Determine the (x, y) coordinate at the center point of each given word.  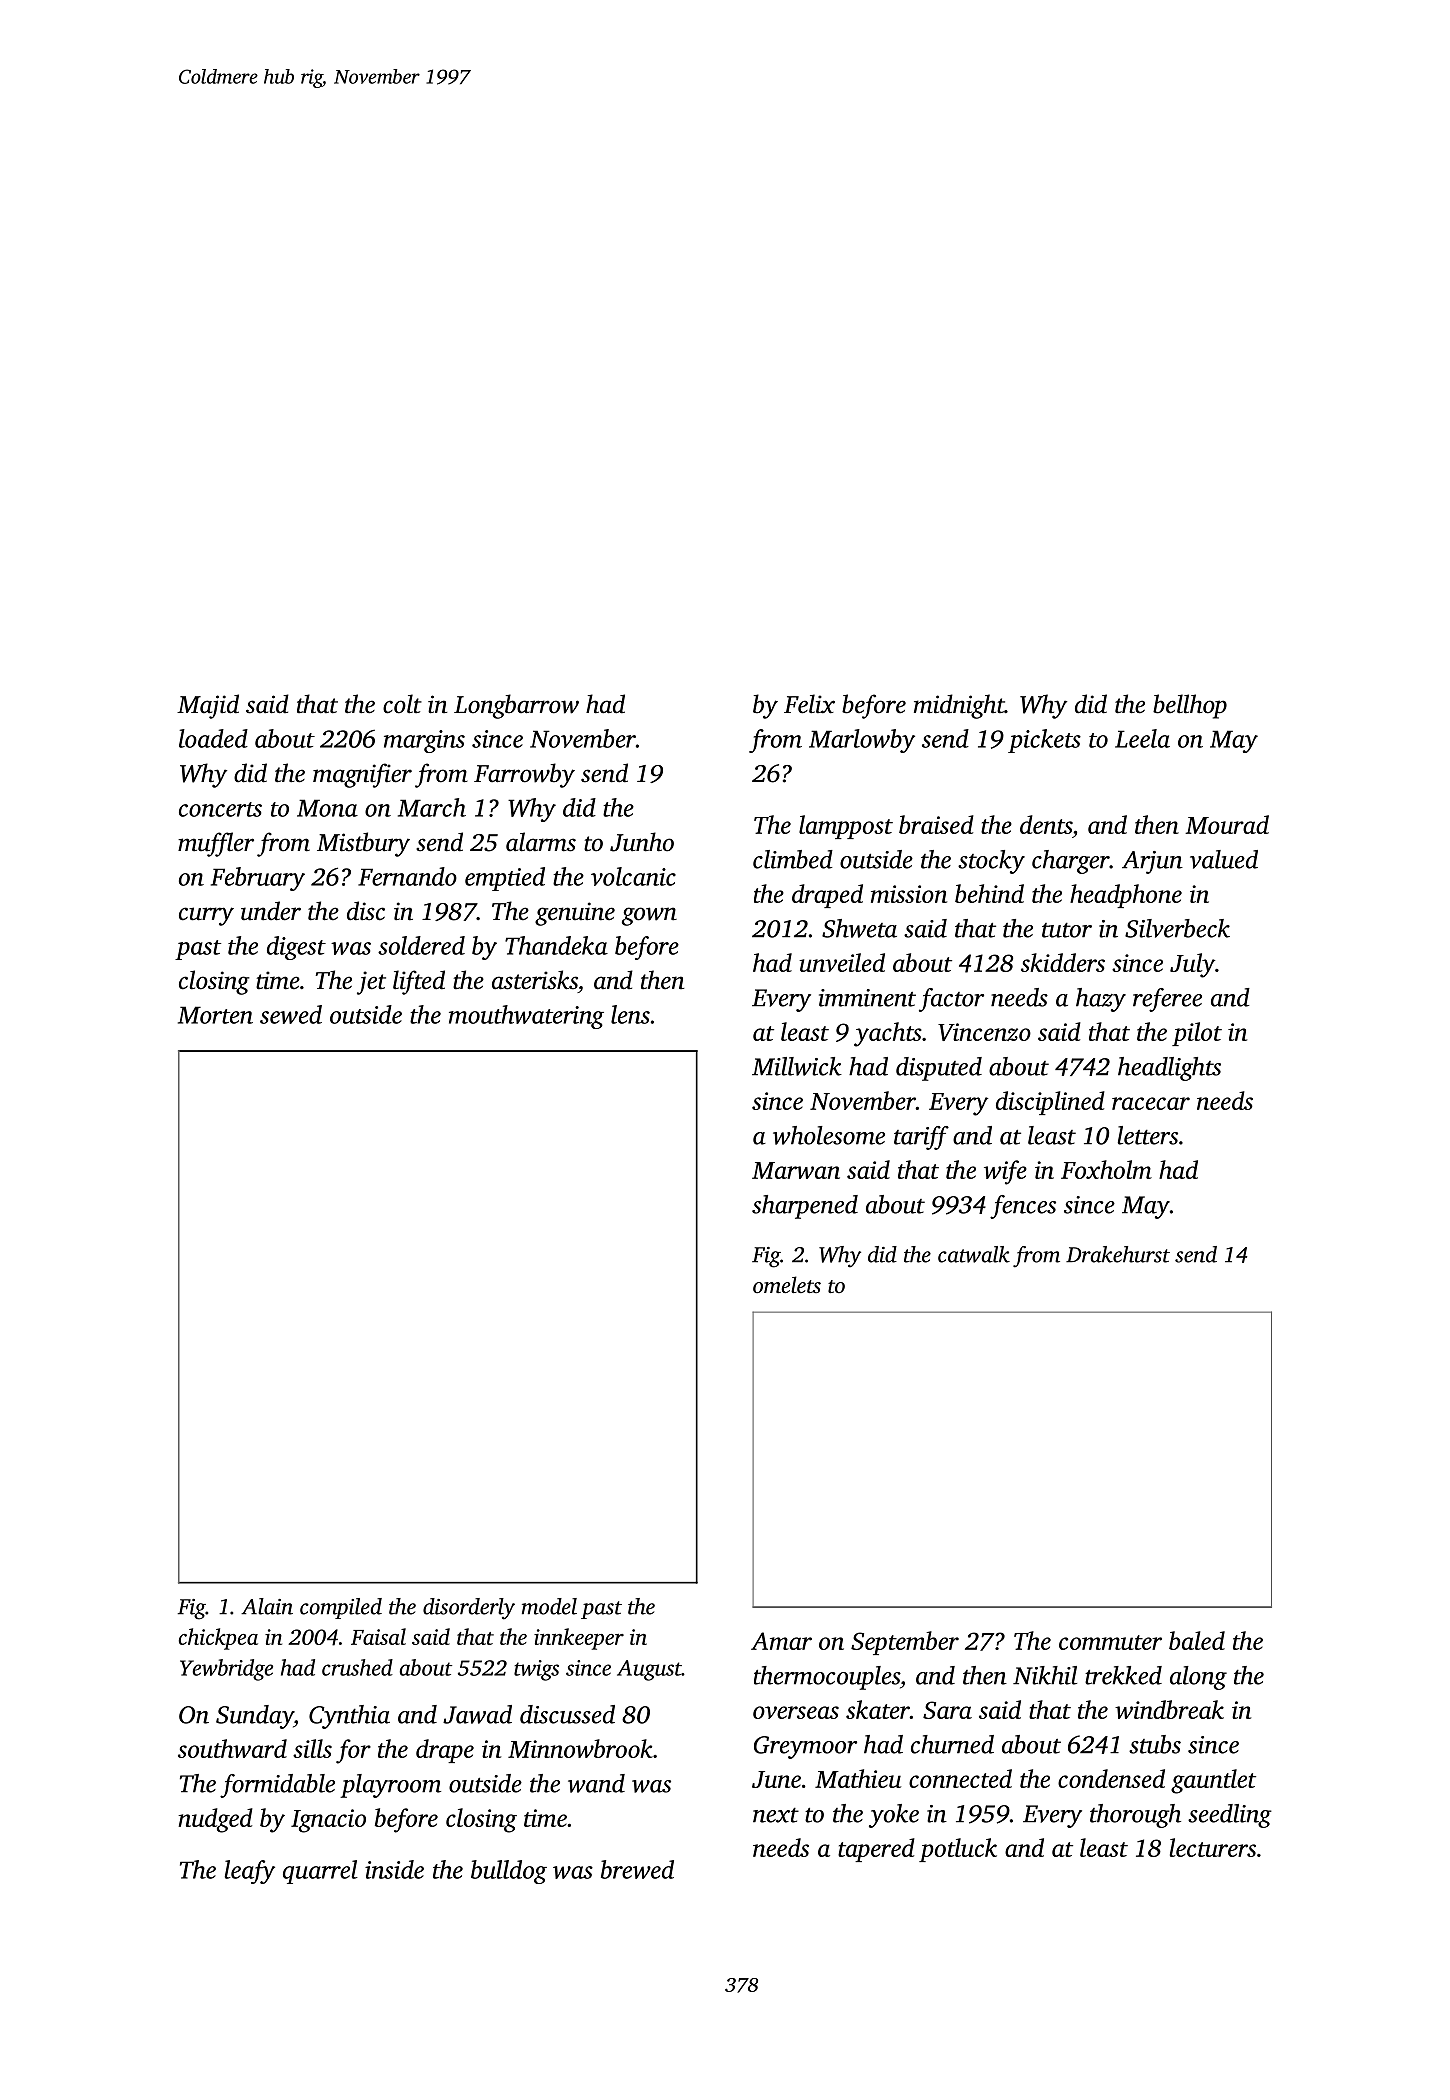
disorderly (469, 1609)
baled (1197, 1640)
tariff (921, 1138)
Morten (215, 1015)
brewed (637, 1869)
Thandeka (556, 945)
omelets (787, 1284)
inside (394, 1869)
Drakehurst (1118, 1254)
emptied (505, 879)
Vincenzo (984, 1032)
